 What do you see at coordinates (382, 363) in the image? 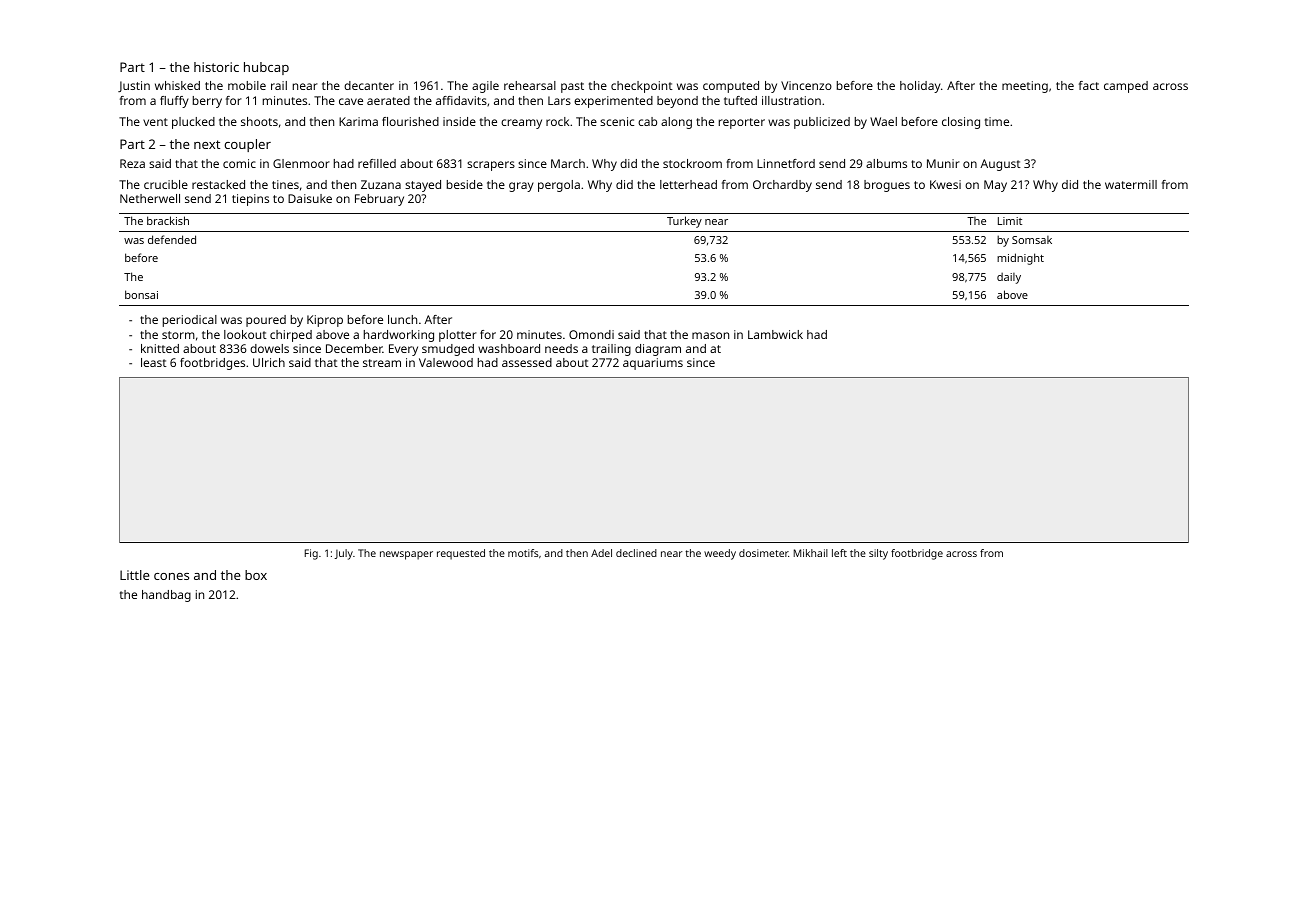
I see `stream` at bounding box center [382, 363].
